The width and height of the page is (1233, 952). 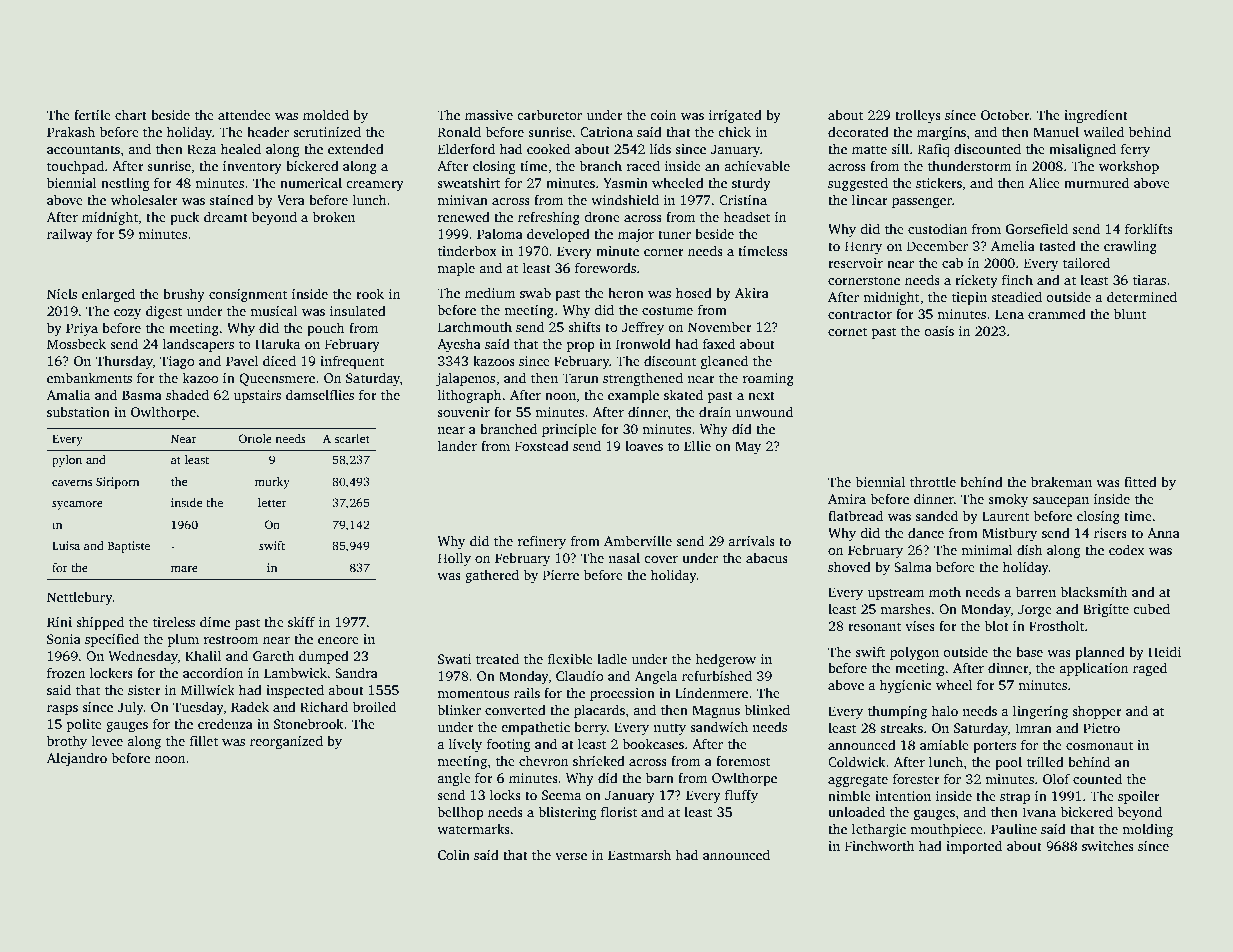 I want to click on Alejandro, so click(x=77, y=759).
